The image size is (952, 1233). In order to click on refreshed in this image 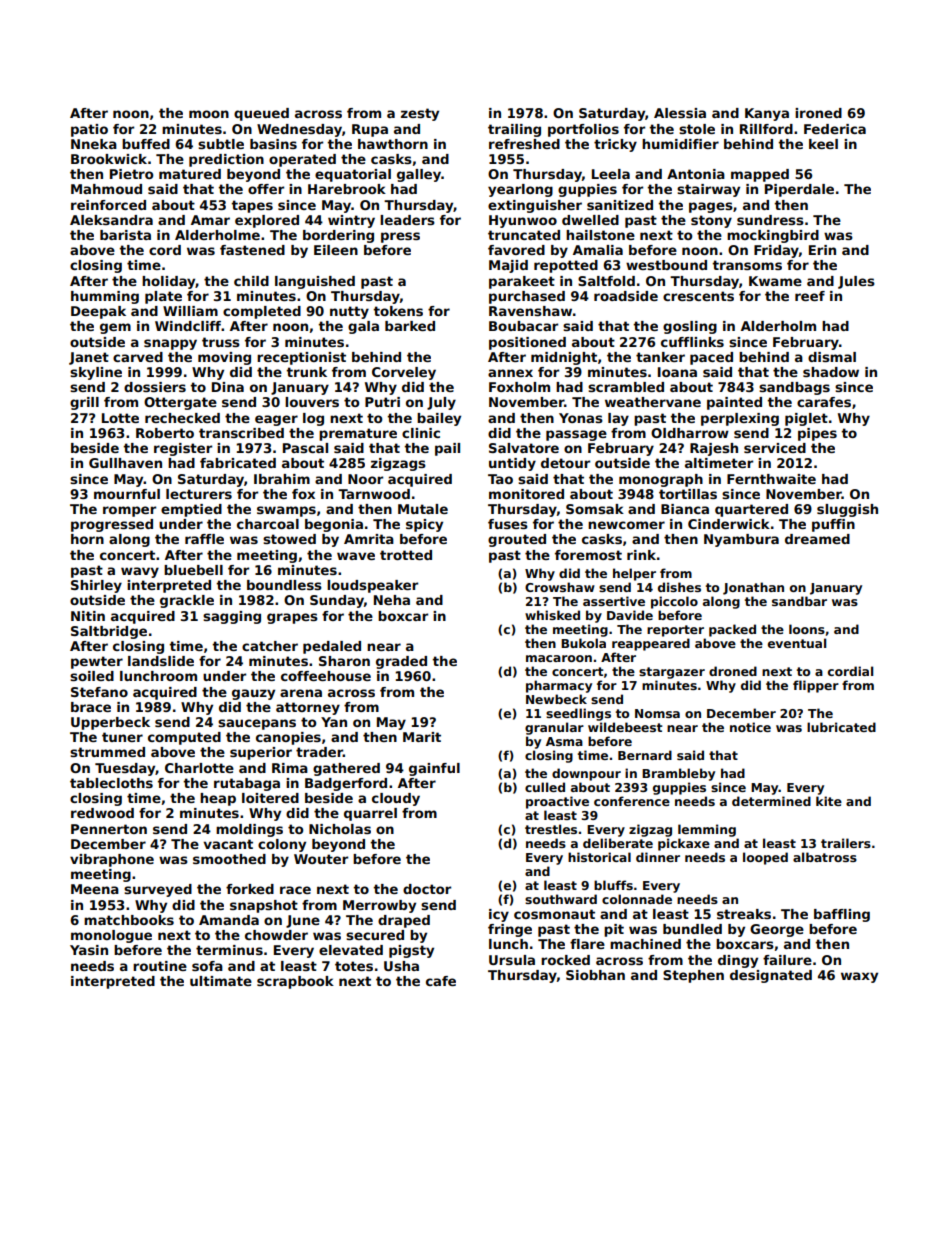, I will do `click(524, 144)`.
